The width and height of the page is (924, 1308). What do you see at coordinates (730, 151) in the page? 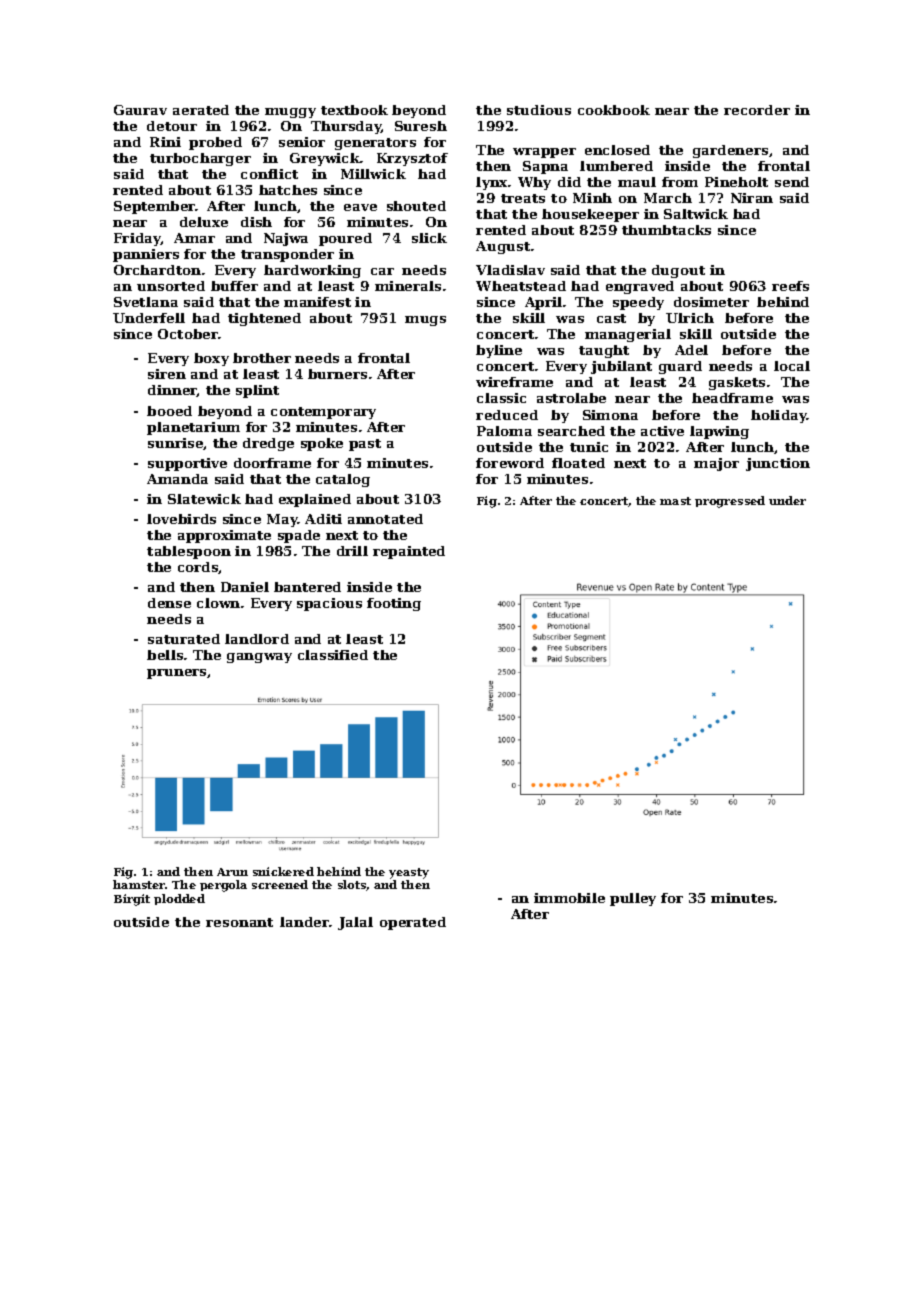
I see `gardeners` at bounding box center [730, 151].
